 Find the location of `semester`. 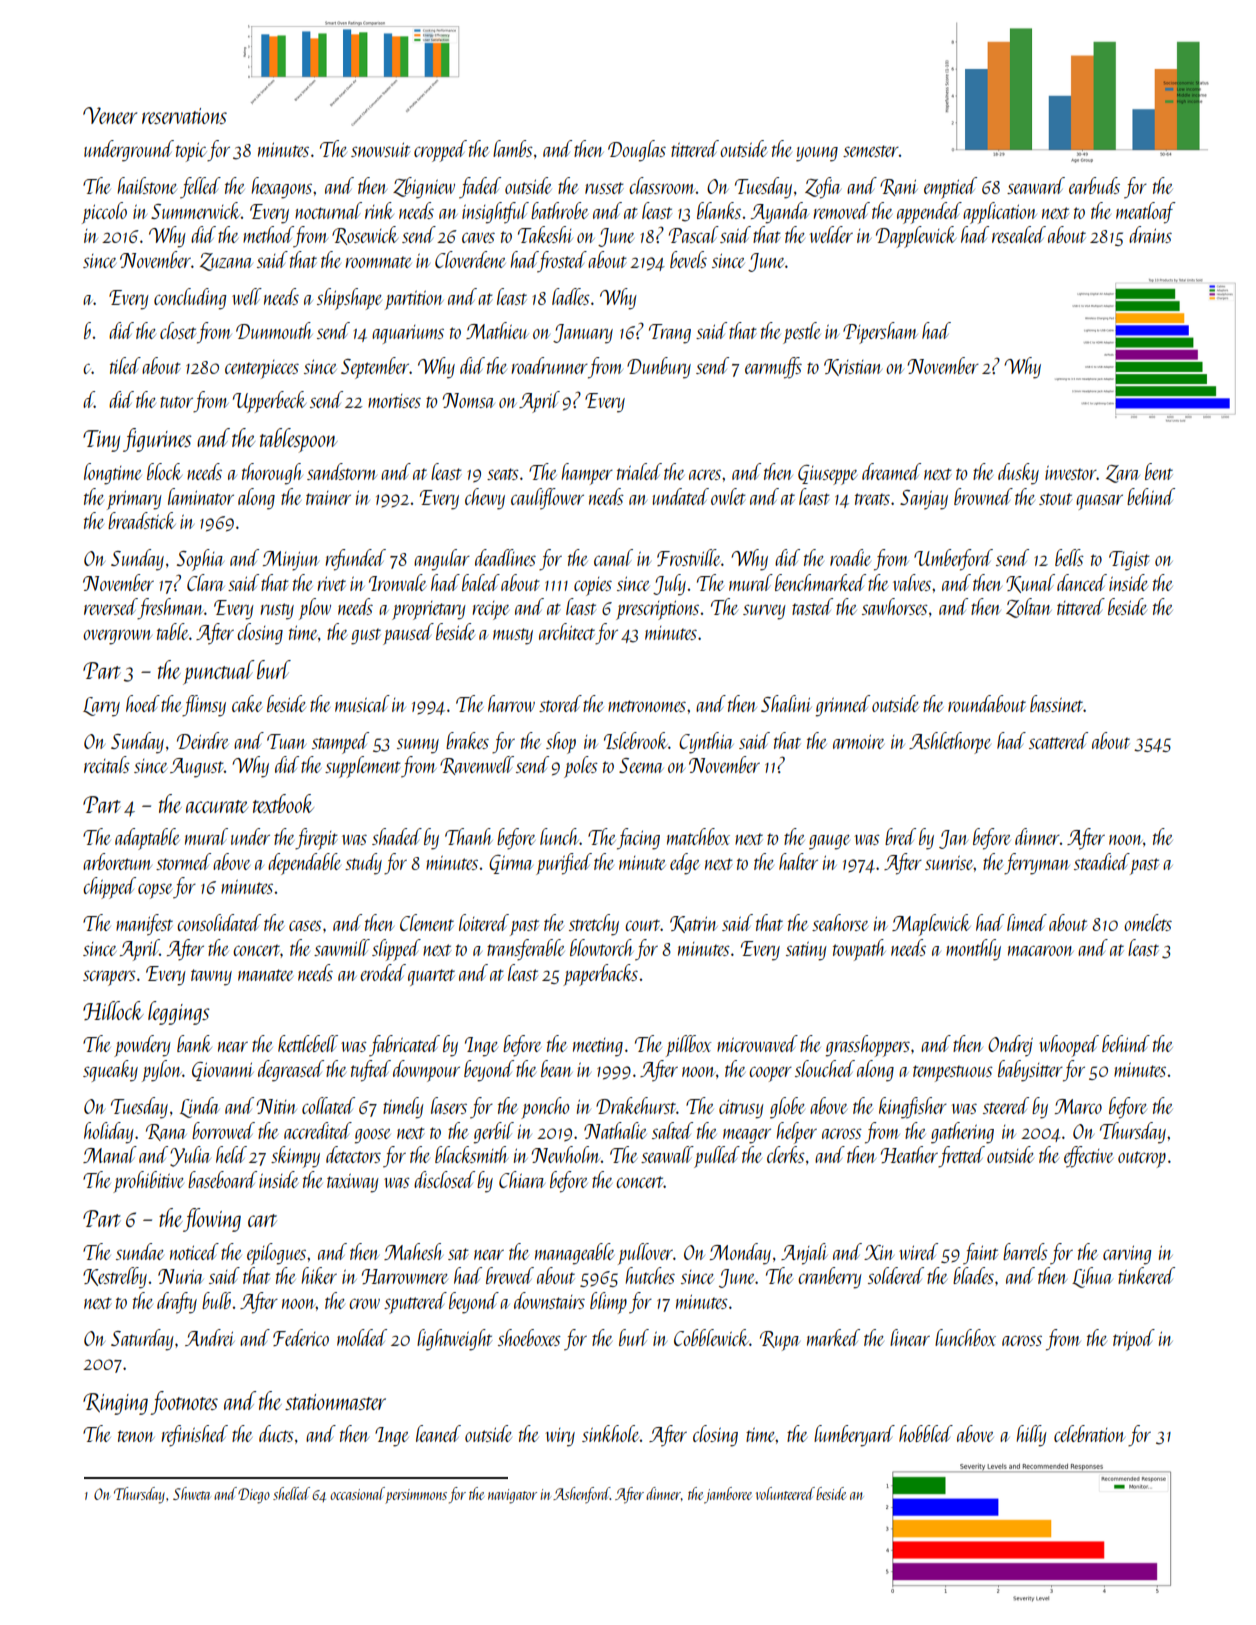

semester is located at coordinates (871, 151).
